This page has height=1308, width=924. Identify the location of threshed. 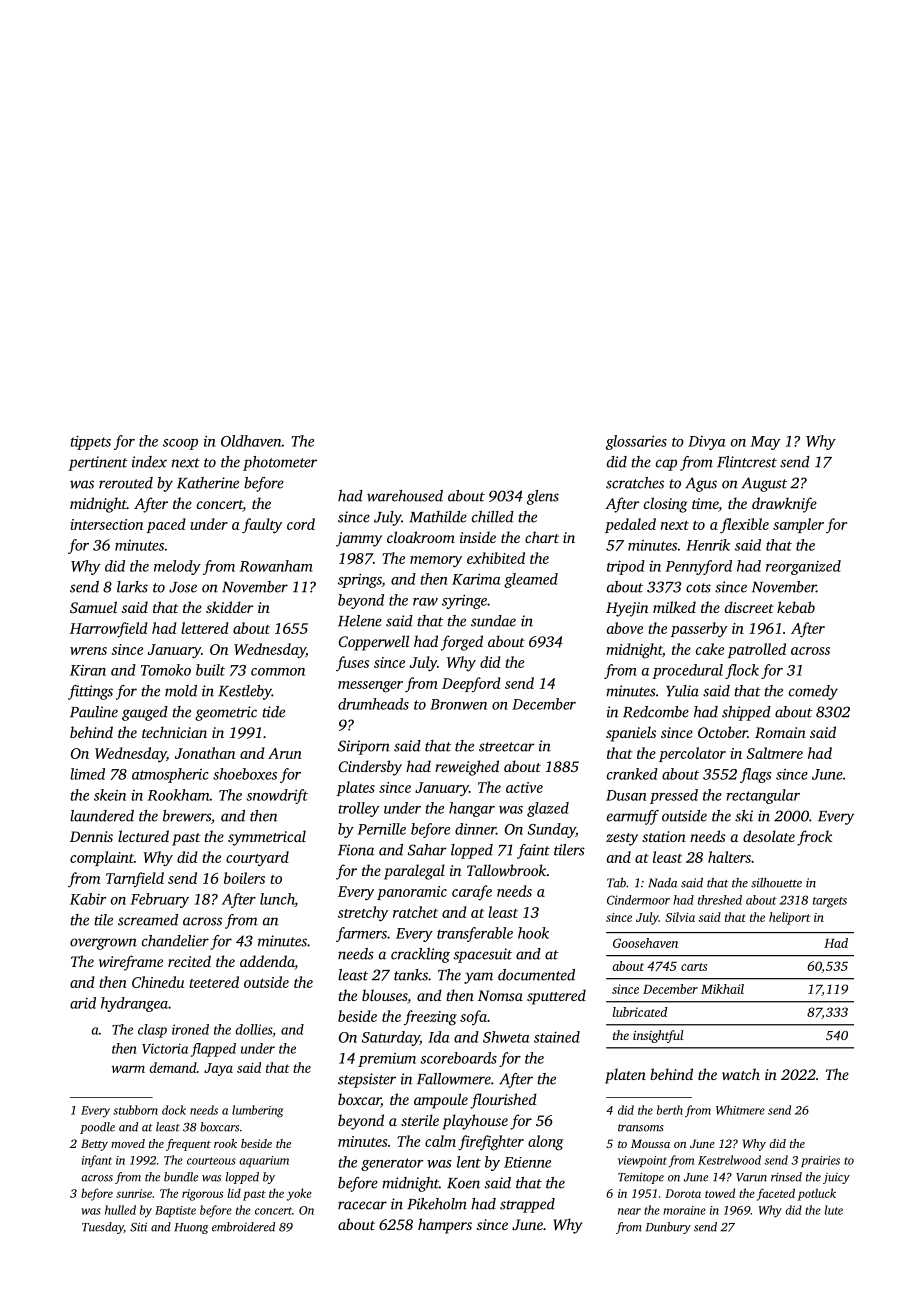
(720, 900).
